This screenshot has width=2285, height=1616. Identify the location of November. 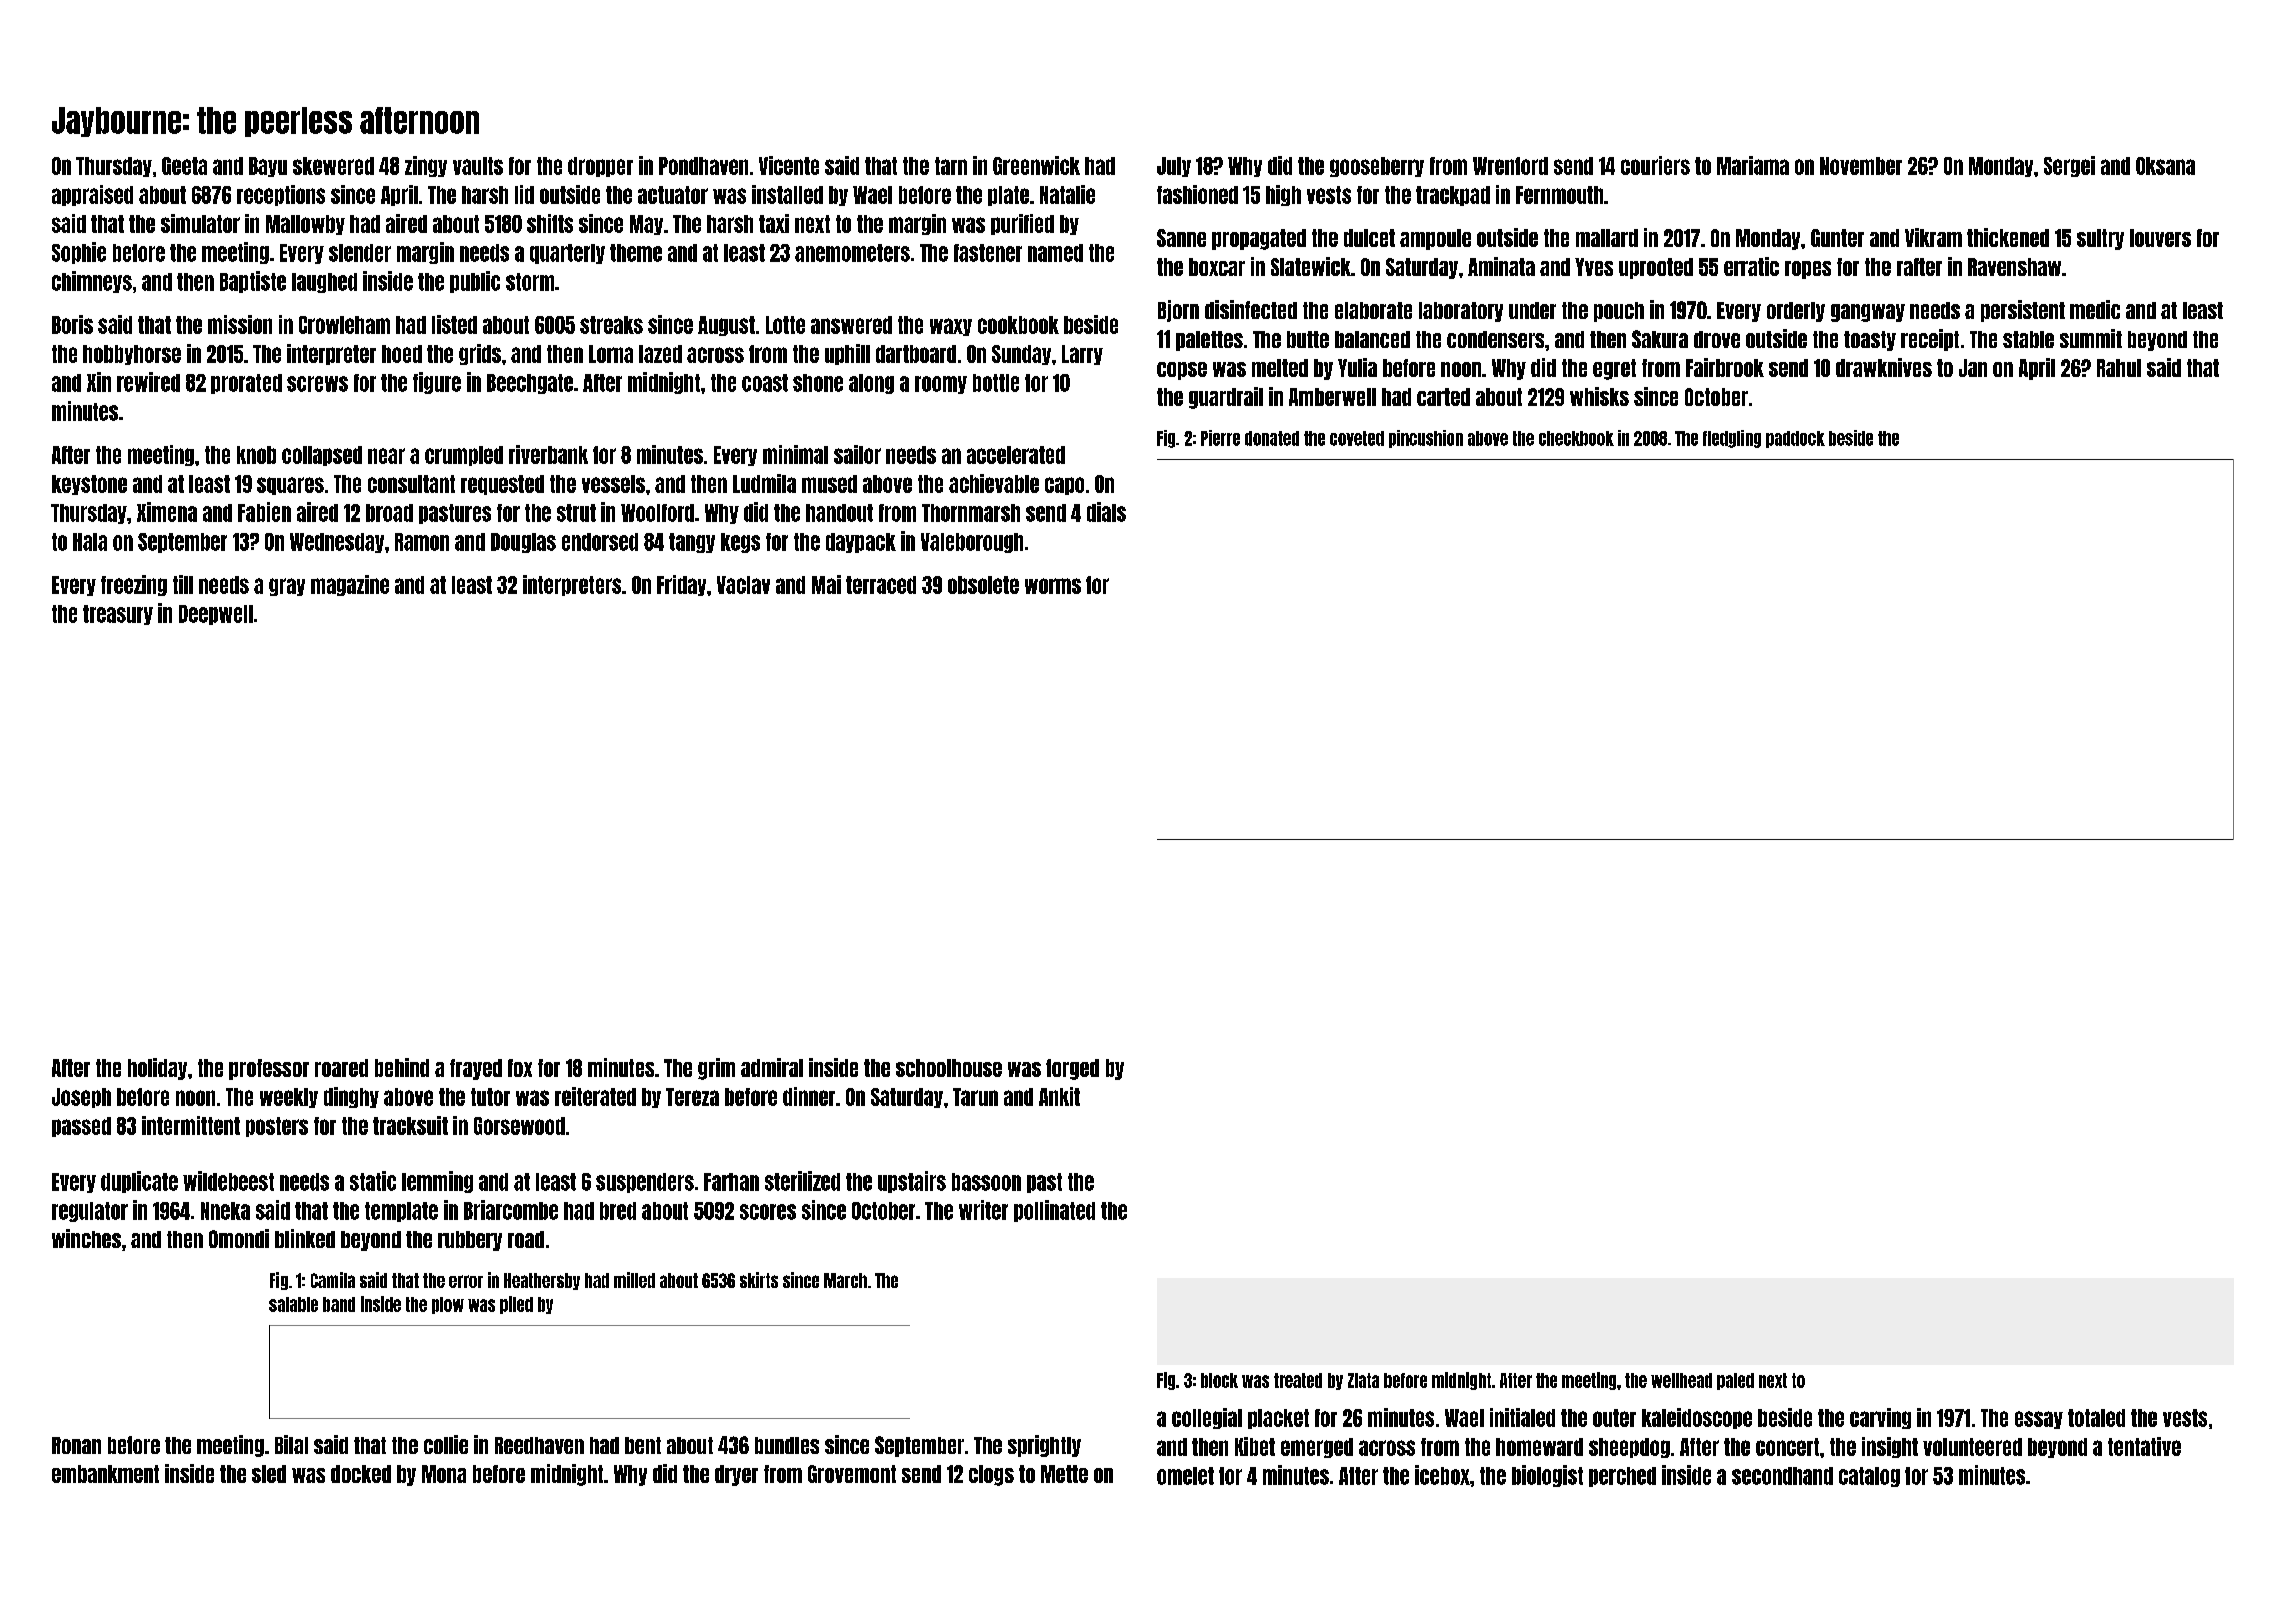
(1861, 166).
